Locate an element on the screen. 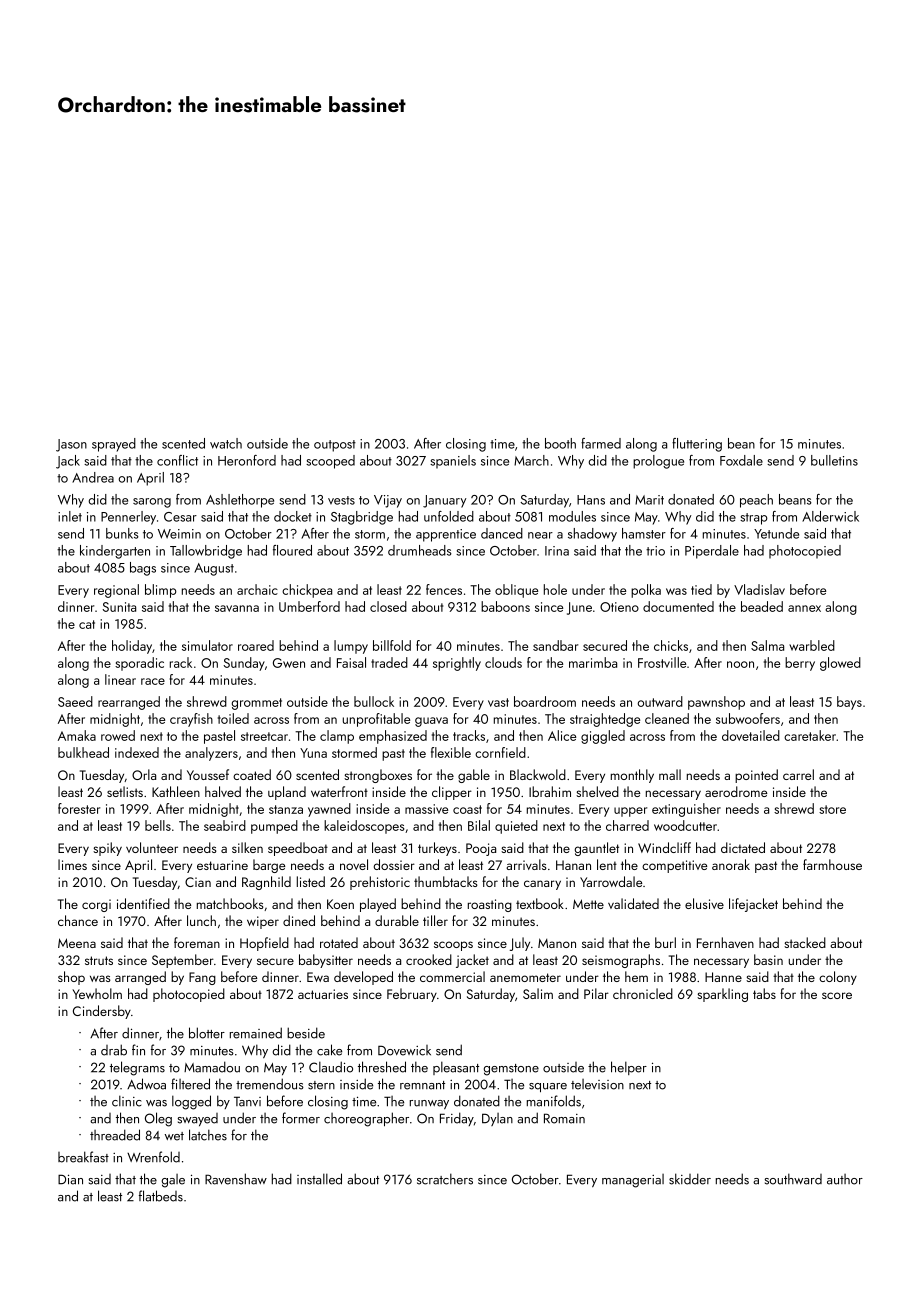  June is located at coordinates (579, 608).
